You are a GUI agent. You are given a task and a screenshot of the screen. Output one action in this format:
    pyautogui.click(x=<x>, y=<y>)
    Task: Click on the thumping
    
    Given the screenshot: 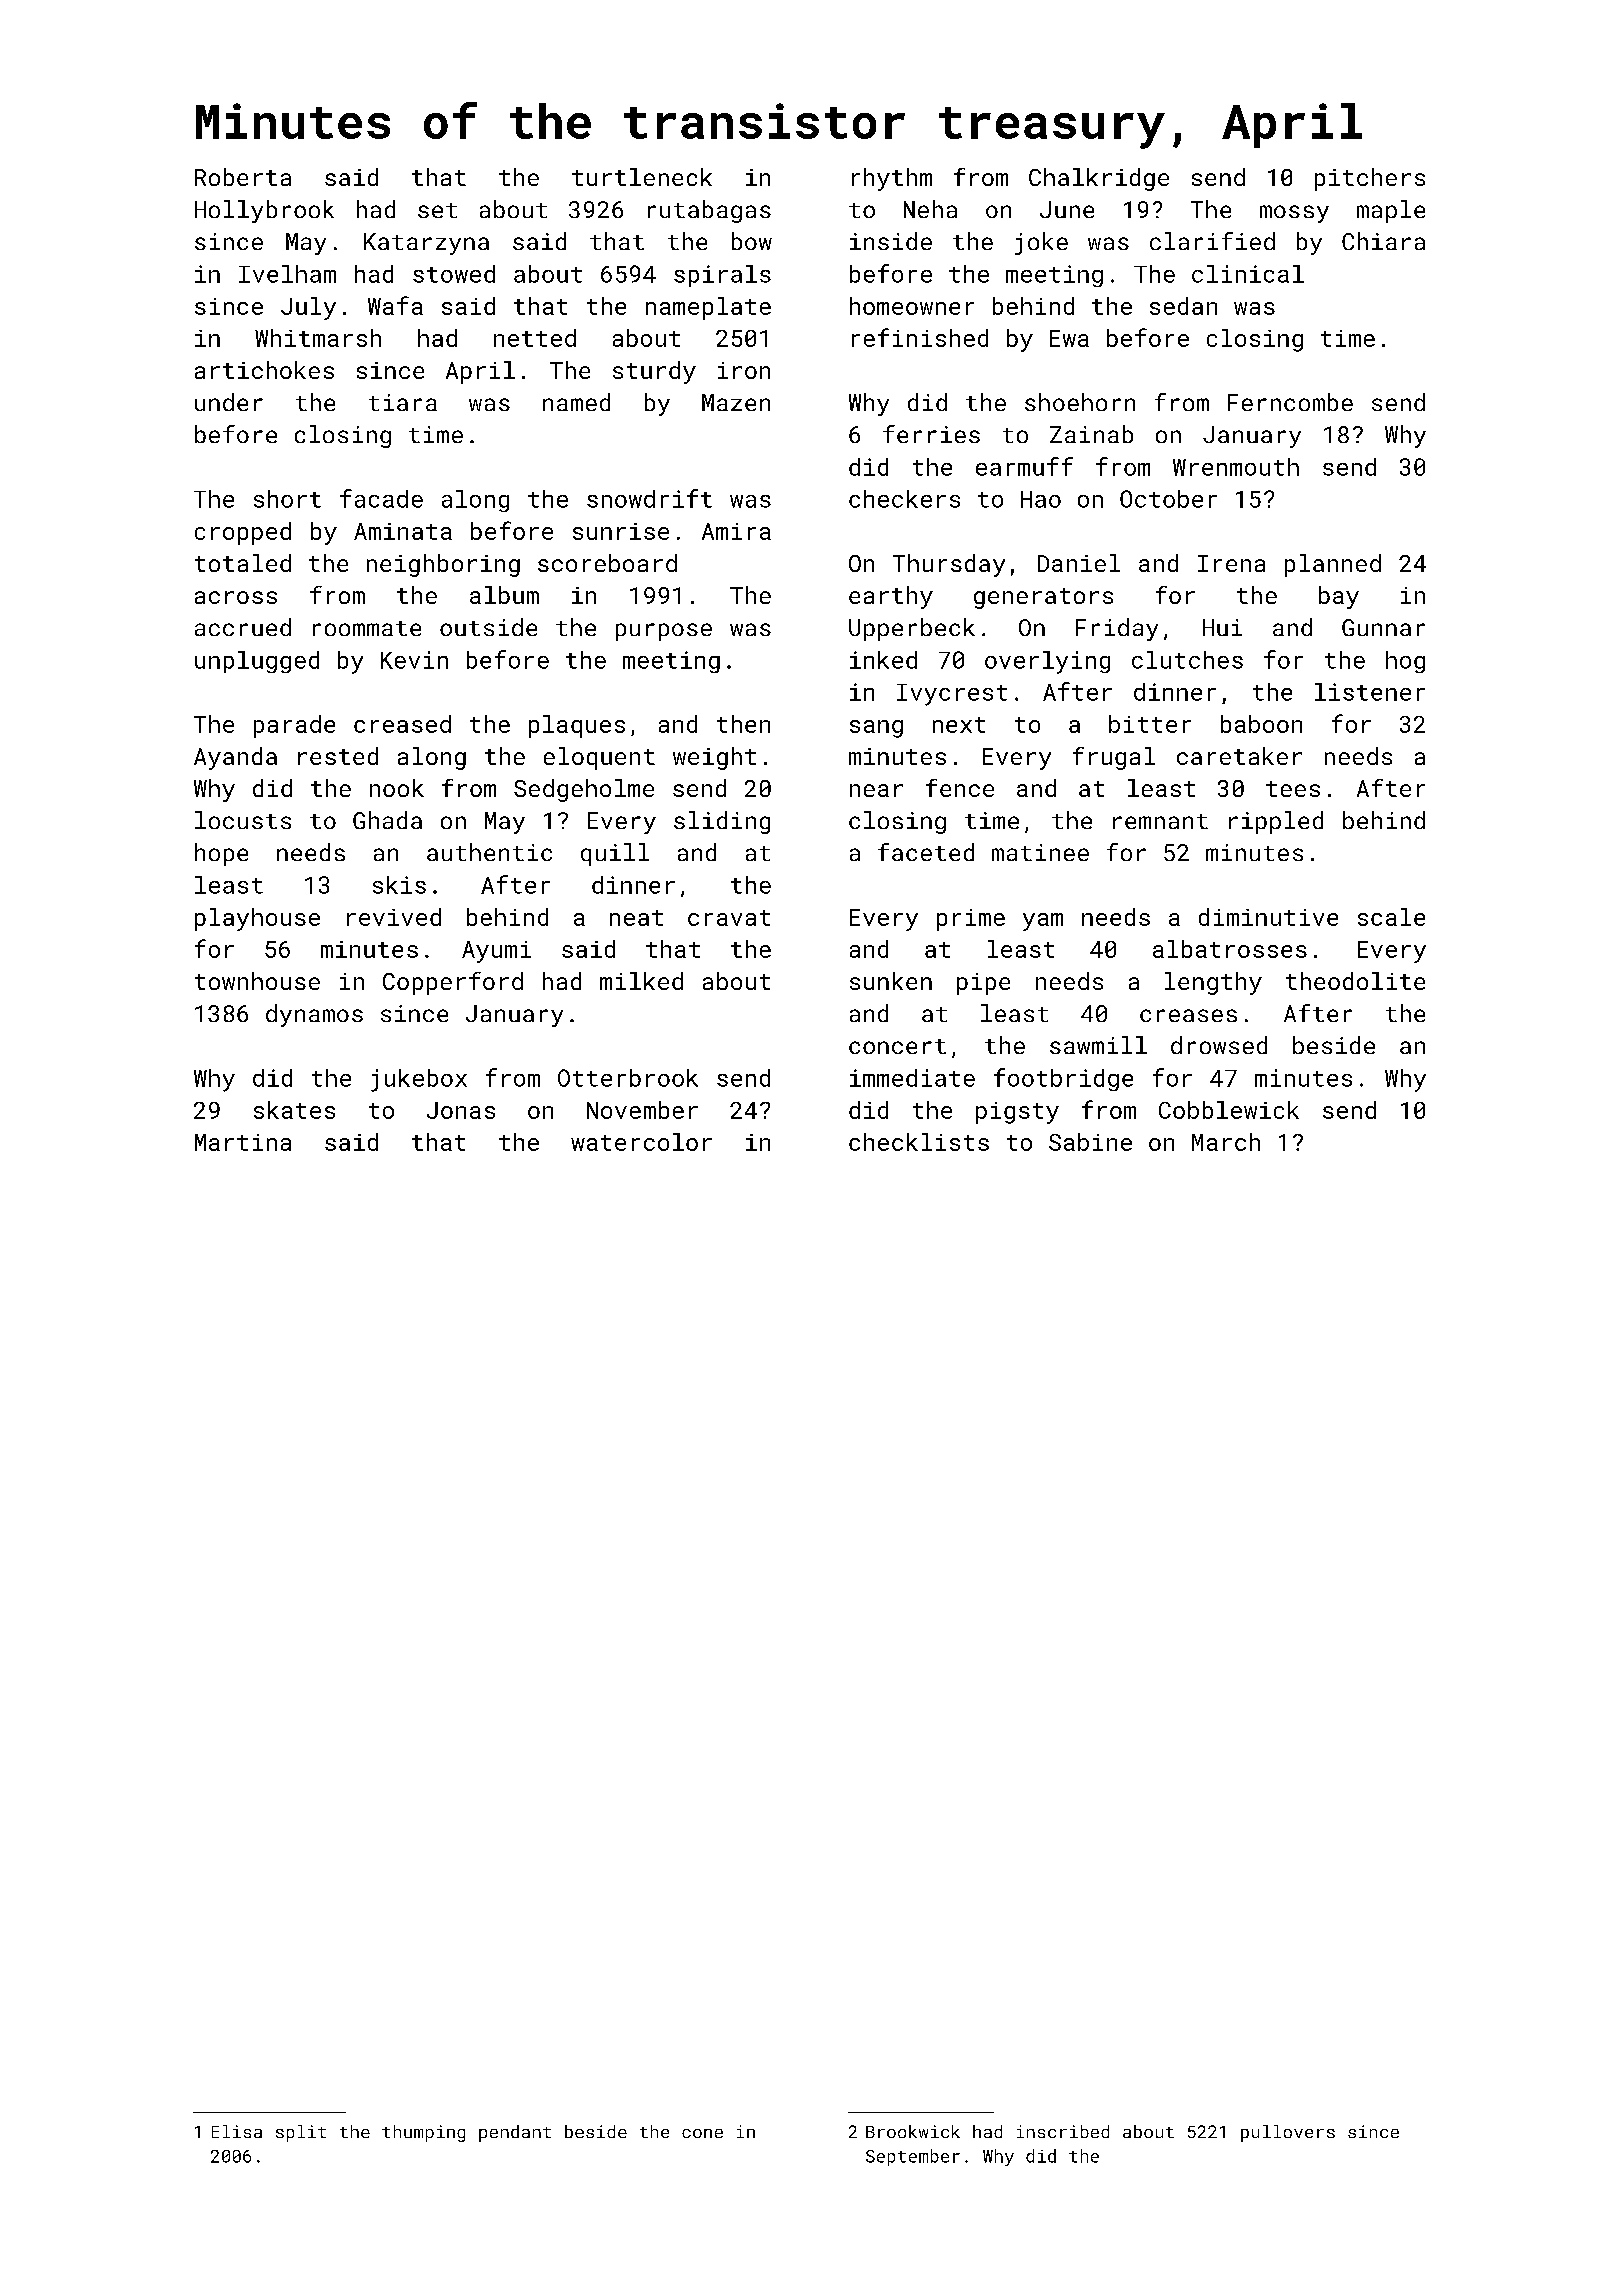 What is the action you would take?
    pyautogui.click(x=423, y=2133)
